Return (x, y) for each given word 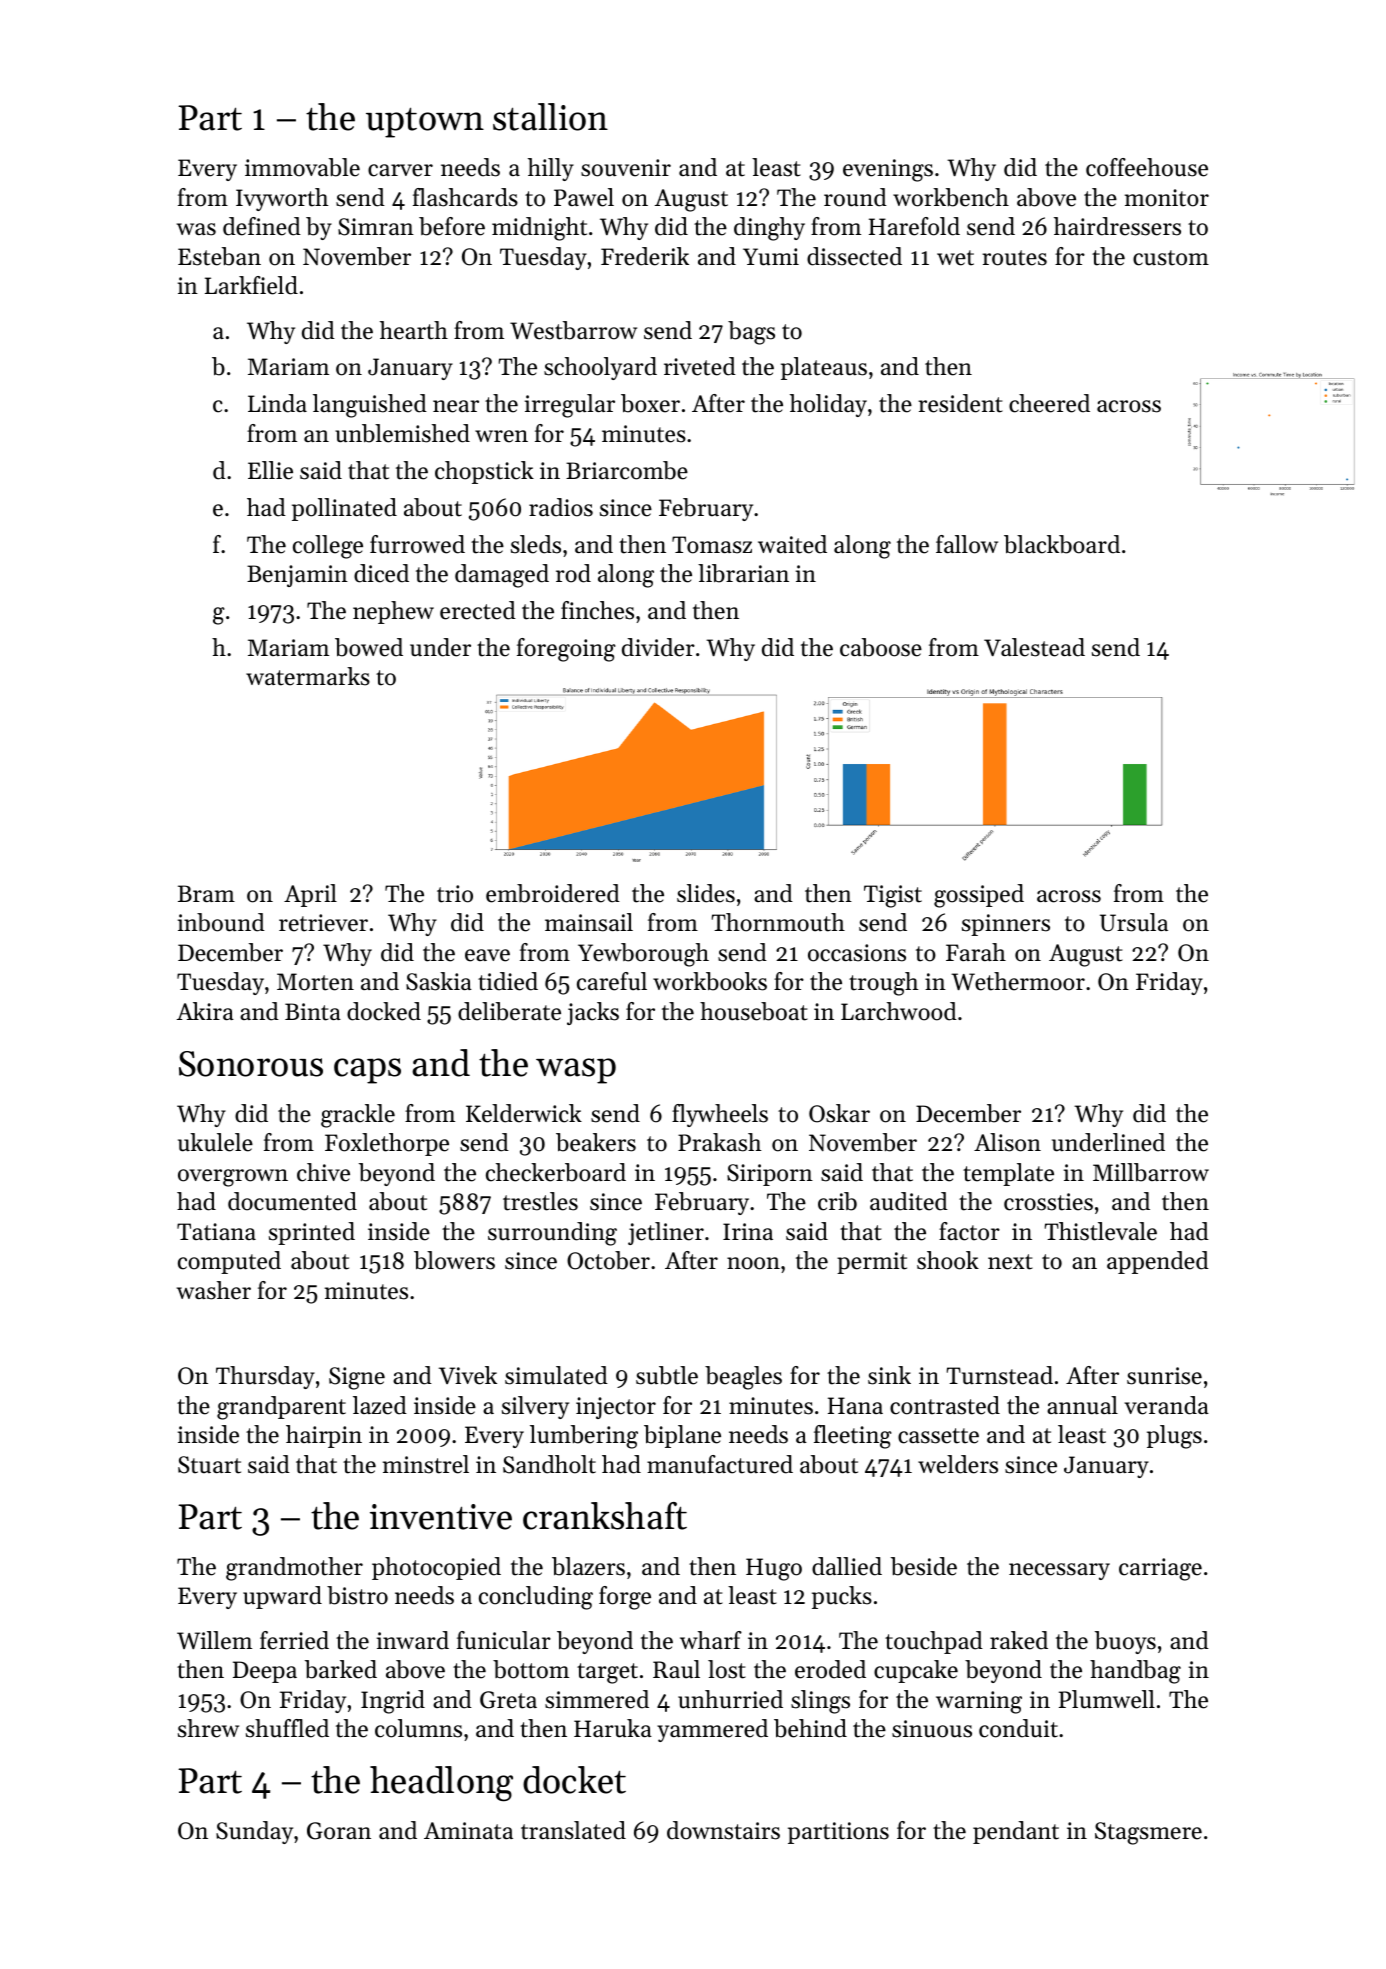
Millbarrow (1151, 1172)
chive (323, 1172)
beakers (596, 1142)
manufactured (720, 1464)
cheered (1049, 403)
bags (751, 333)
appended (1158, 1262)
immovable (302, 167)
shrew (208, 1728)
